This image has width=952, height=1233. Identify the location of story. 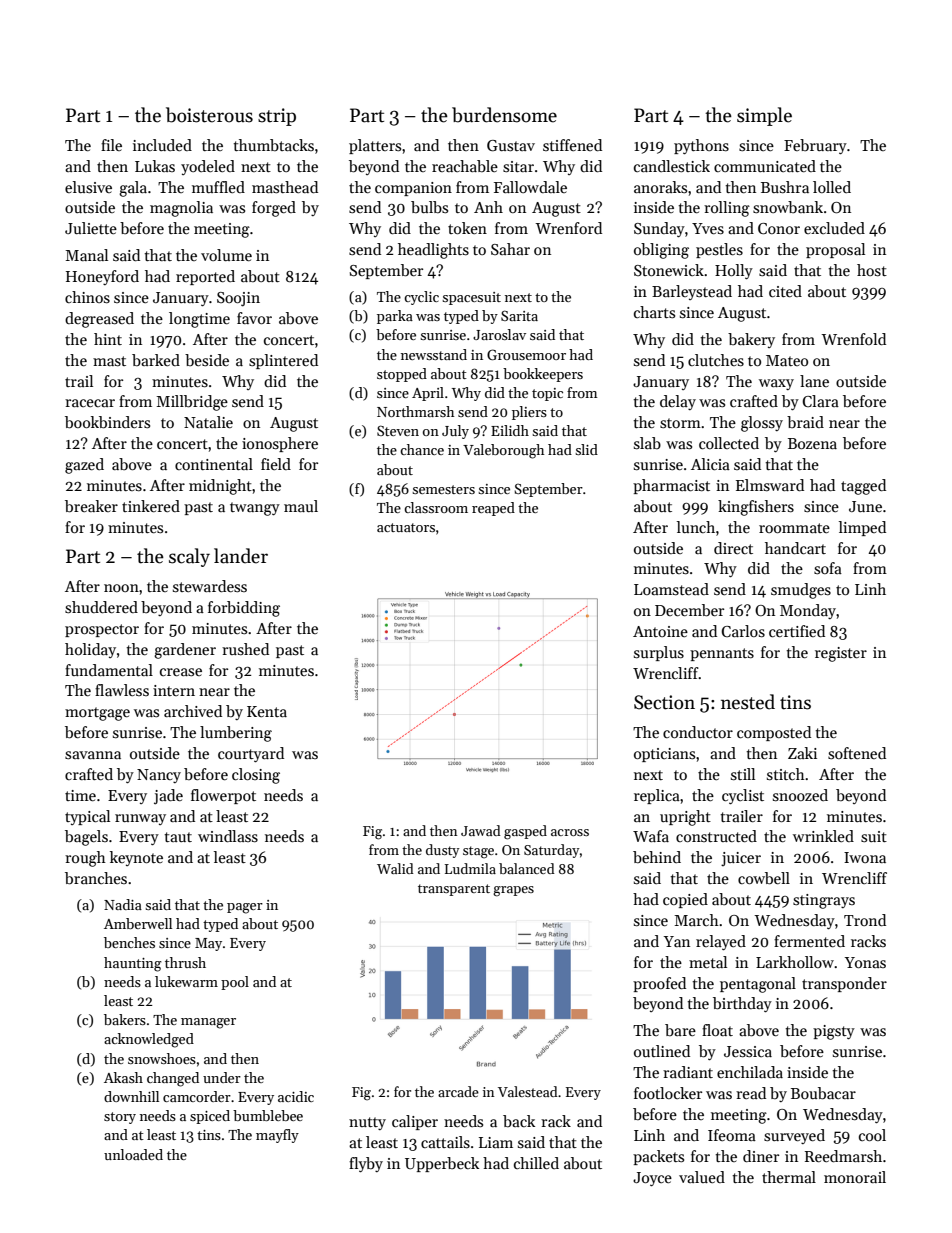
(120, 1118).
